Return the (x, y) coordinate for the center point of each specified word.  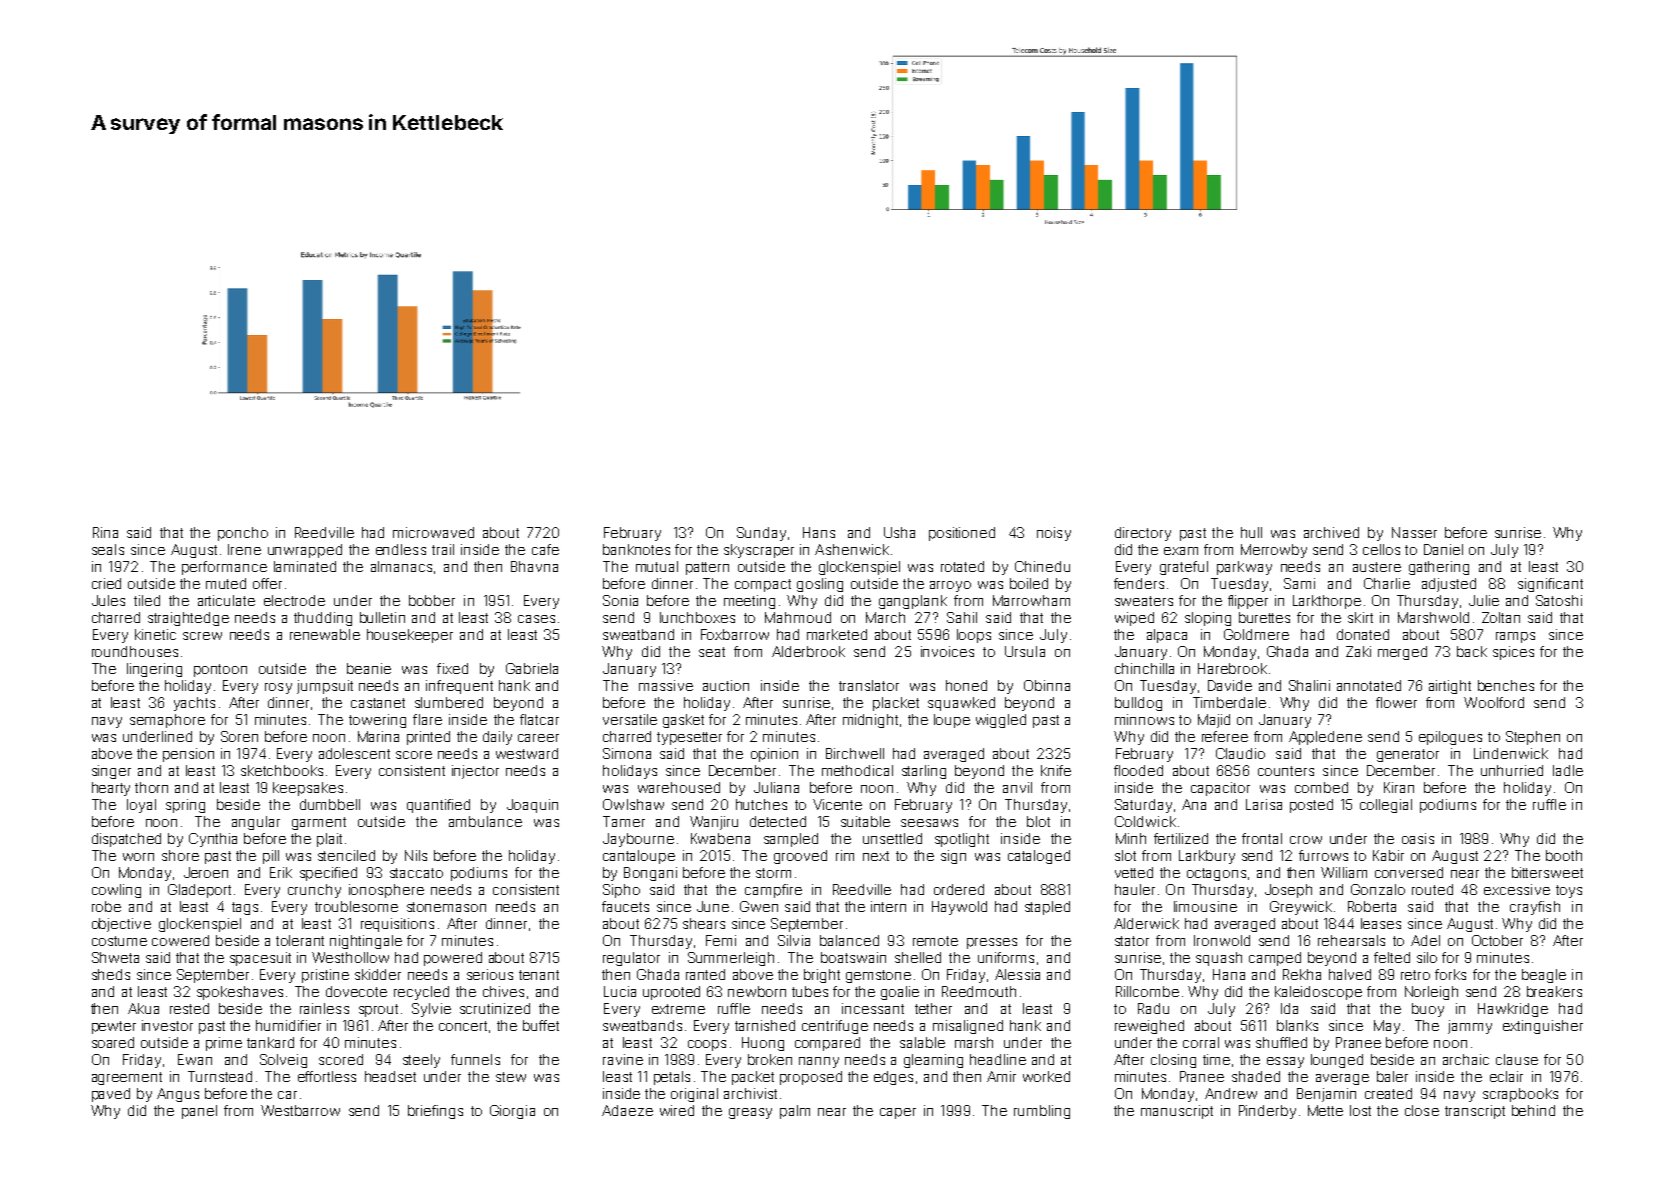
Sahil (962, 617)
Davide (1230, 685)
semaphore (167, 721)
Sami (1299, 583)
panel (199, 1112)
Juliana (776, 787)
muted (226, 583)
